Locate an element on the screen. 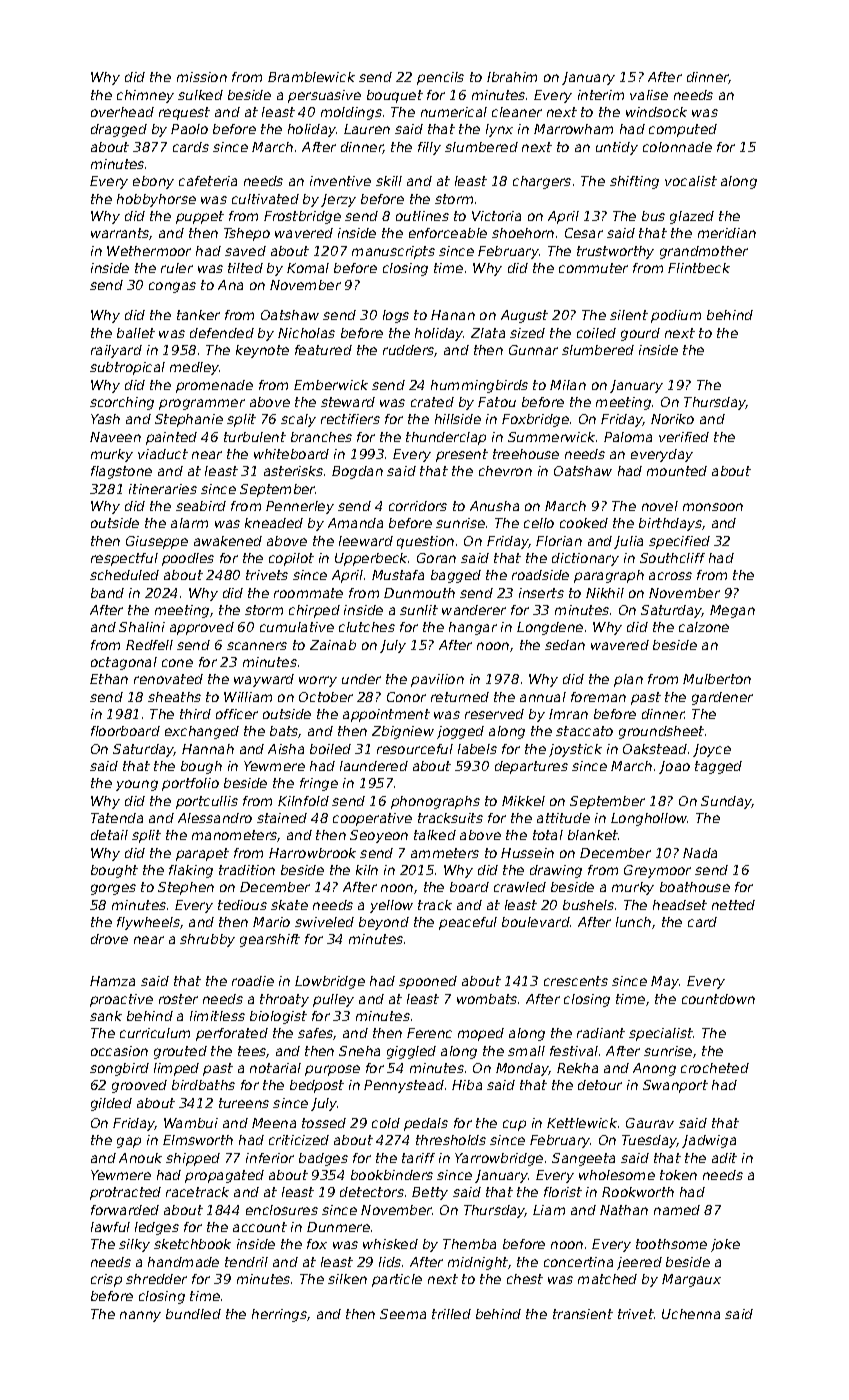 The image size is (849, 1400). shrubby is located at coordinates (207, 940).
